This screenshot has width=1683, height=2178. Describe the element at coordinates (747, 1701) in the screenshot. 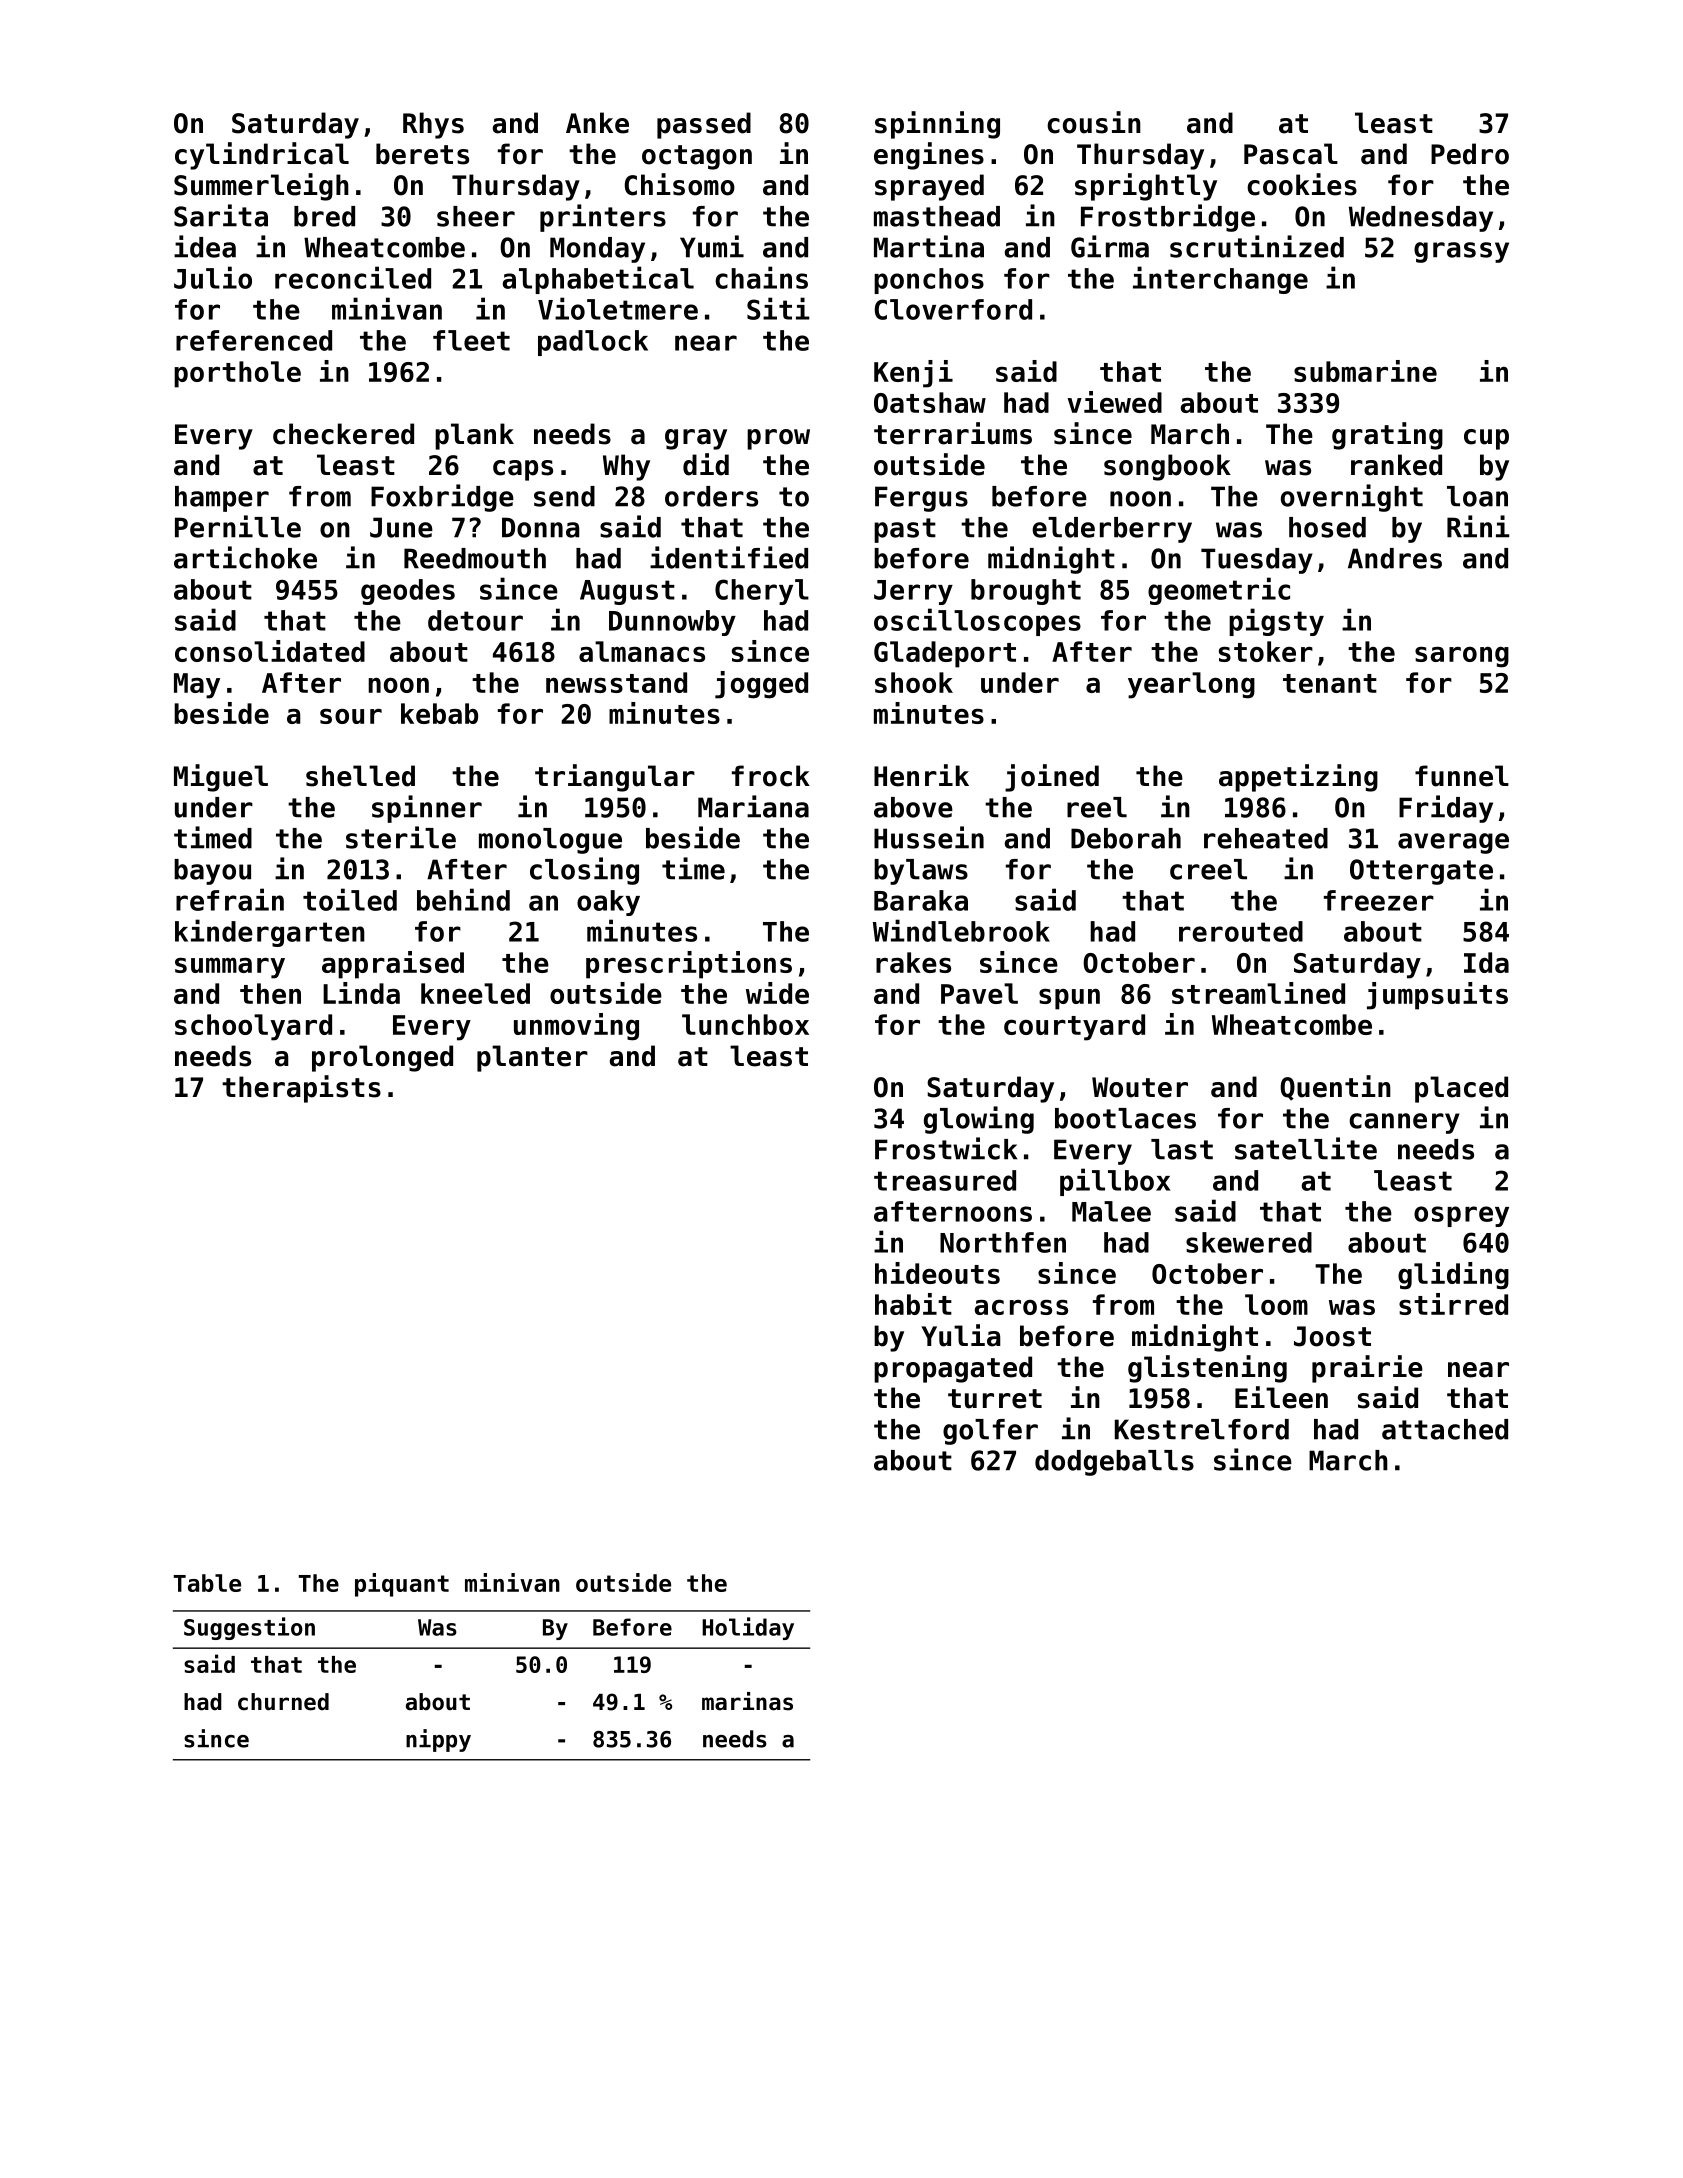

I see `marinas` at that location.
